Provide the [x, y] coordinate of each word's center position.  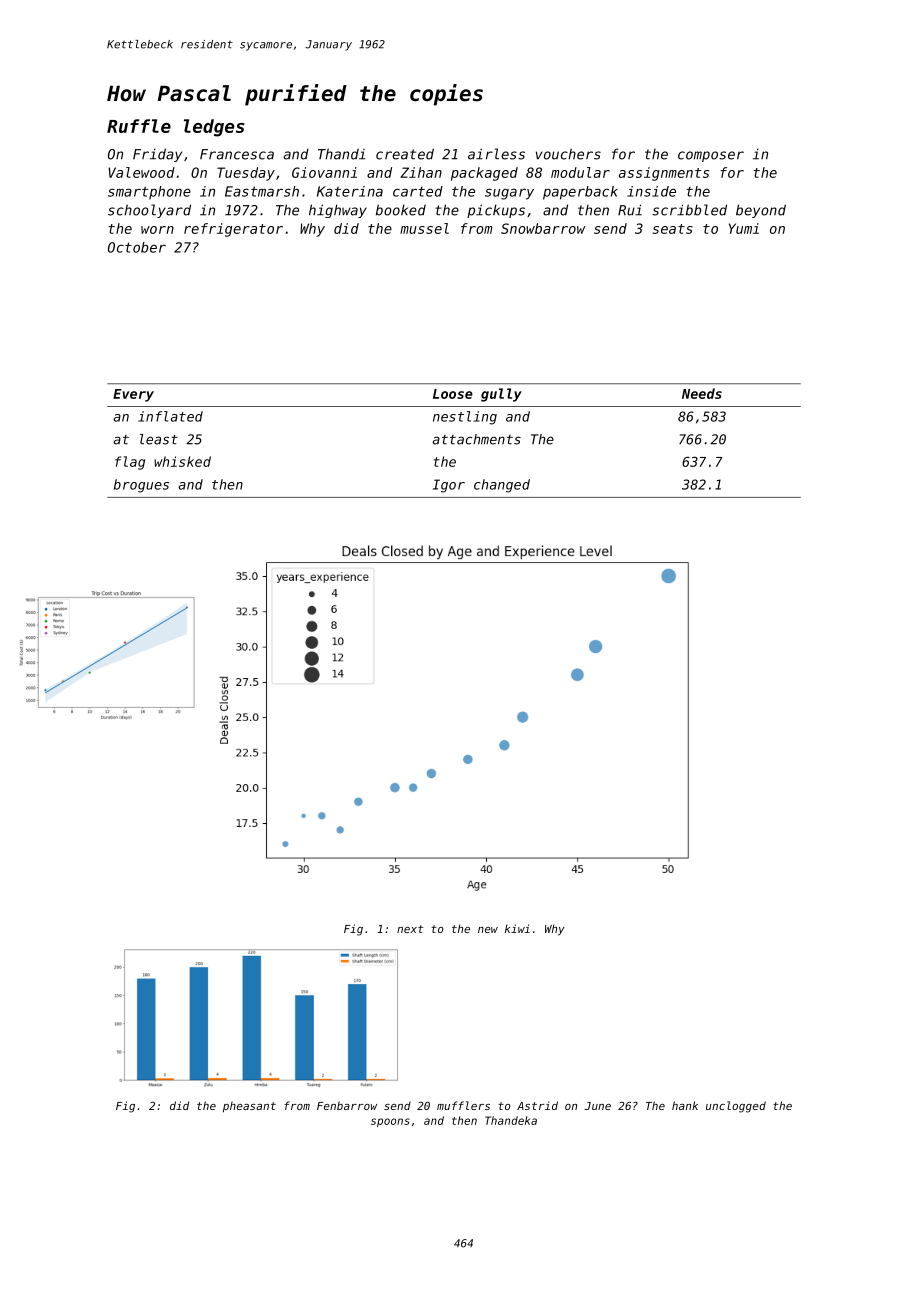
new [488, 930]
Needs [702, 393]
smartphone [149, 193]
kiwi [517, 928]
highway [338, 211]
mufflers [463, 1105]
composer [711, 156]
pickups [496, 211]
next [410, 929]
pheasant [249, 1106]
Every [133, 395]
